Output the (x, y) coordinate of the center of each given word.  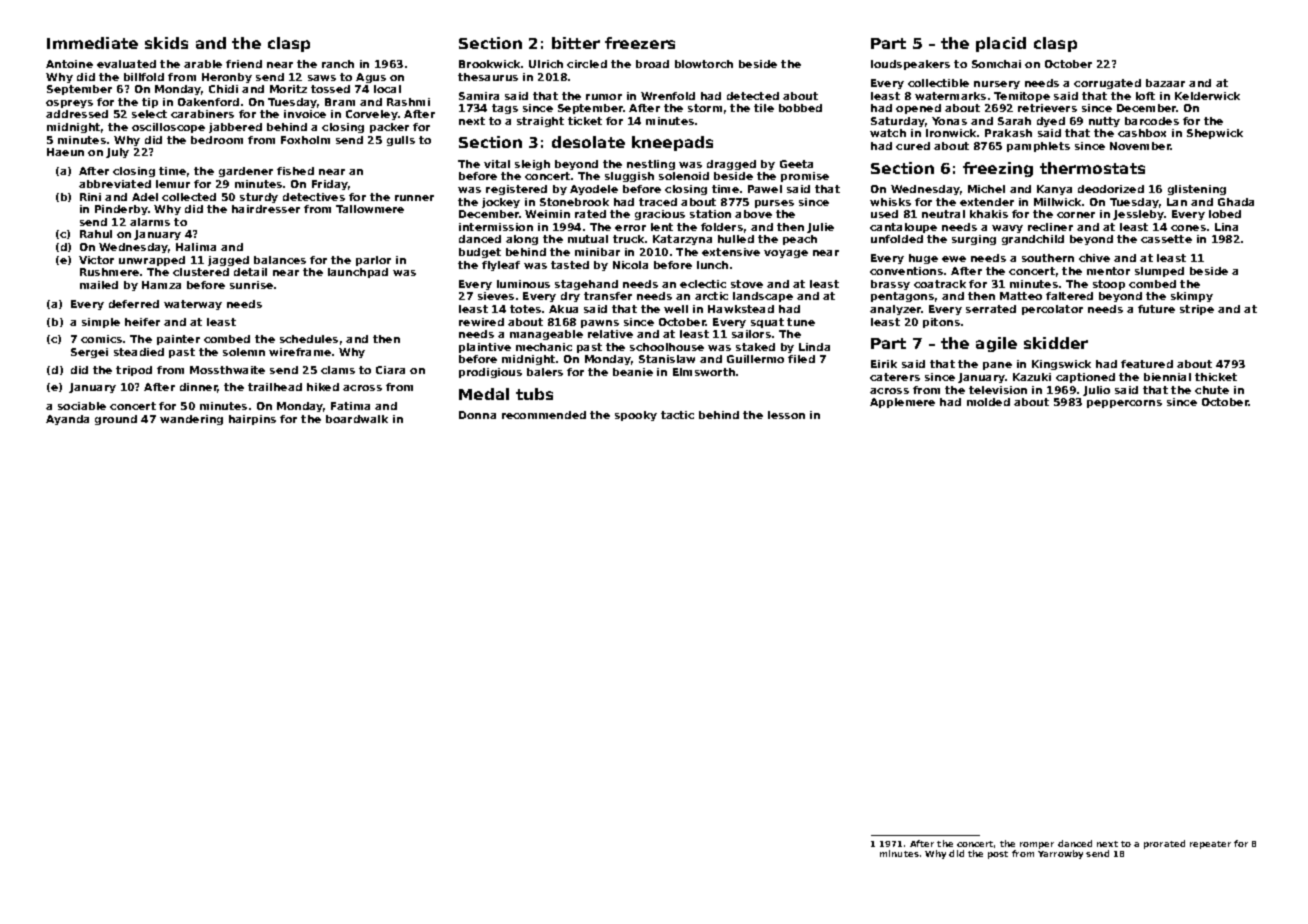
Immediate (92, 43)
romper (1037, 845)
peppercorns (1124, 404)
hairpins (252, 420)
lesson (786, 415)
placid (1001, 44)
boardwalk (357, 419)
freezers (640, 43)
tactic (677, 415)
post (998, 855)
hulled (736, 239)
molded (988, 402)
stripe (1197, 310)
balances (280, 260)
